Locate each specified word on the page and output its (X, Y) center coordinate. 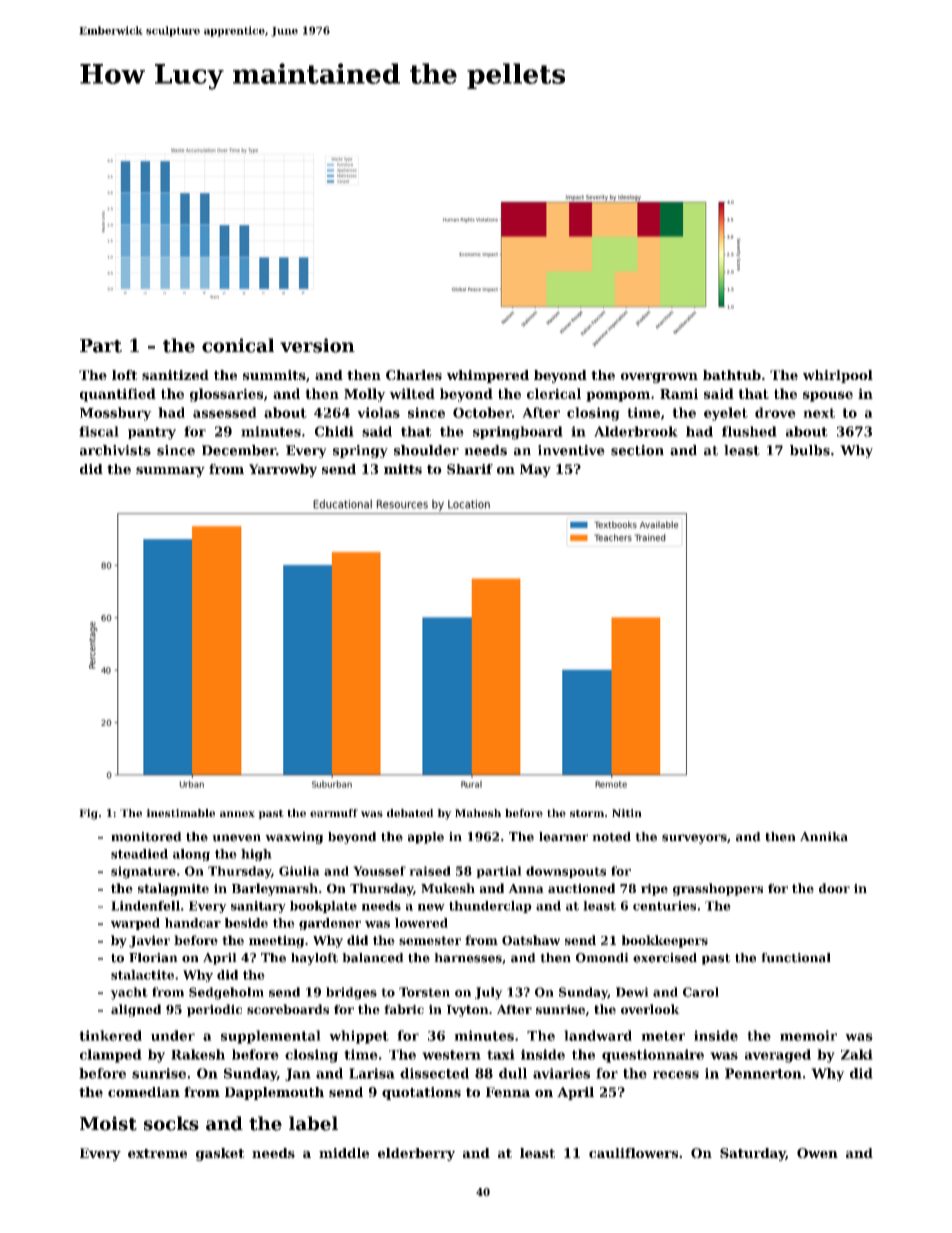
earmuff (334, 813)
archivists (115, 450)
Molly (365, 395)
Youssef (379, 871)
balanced (373, 958)
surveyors (694, 839)
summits (274, 375)
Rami (679, 393)
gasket (220, 1154)
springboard (518, 433)
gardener (330, 924)
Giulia (299, 871)
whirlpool (838, 376)
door (834, 888)
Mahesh (478, 813)
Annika (824, 837)
